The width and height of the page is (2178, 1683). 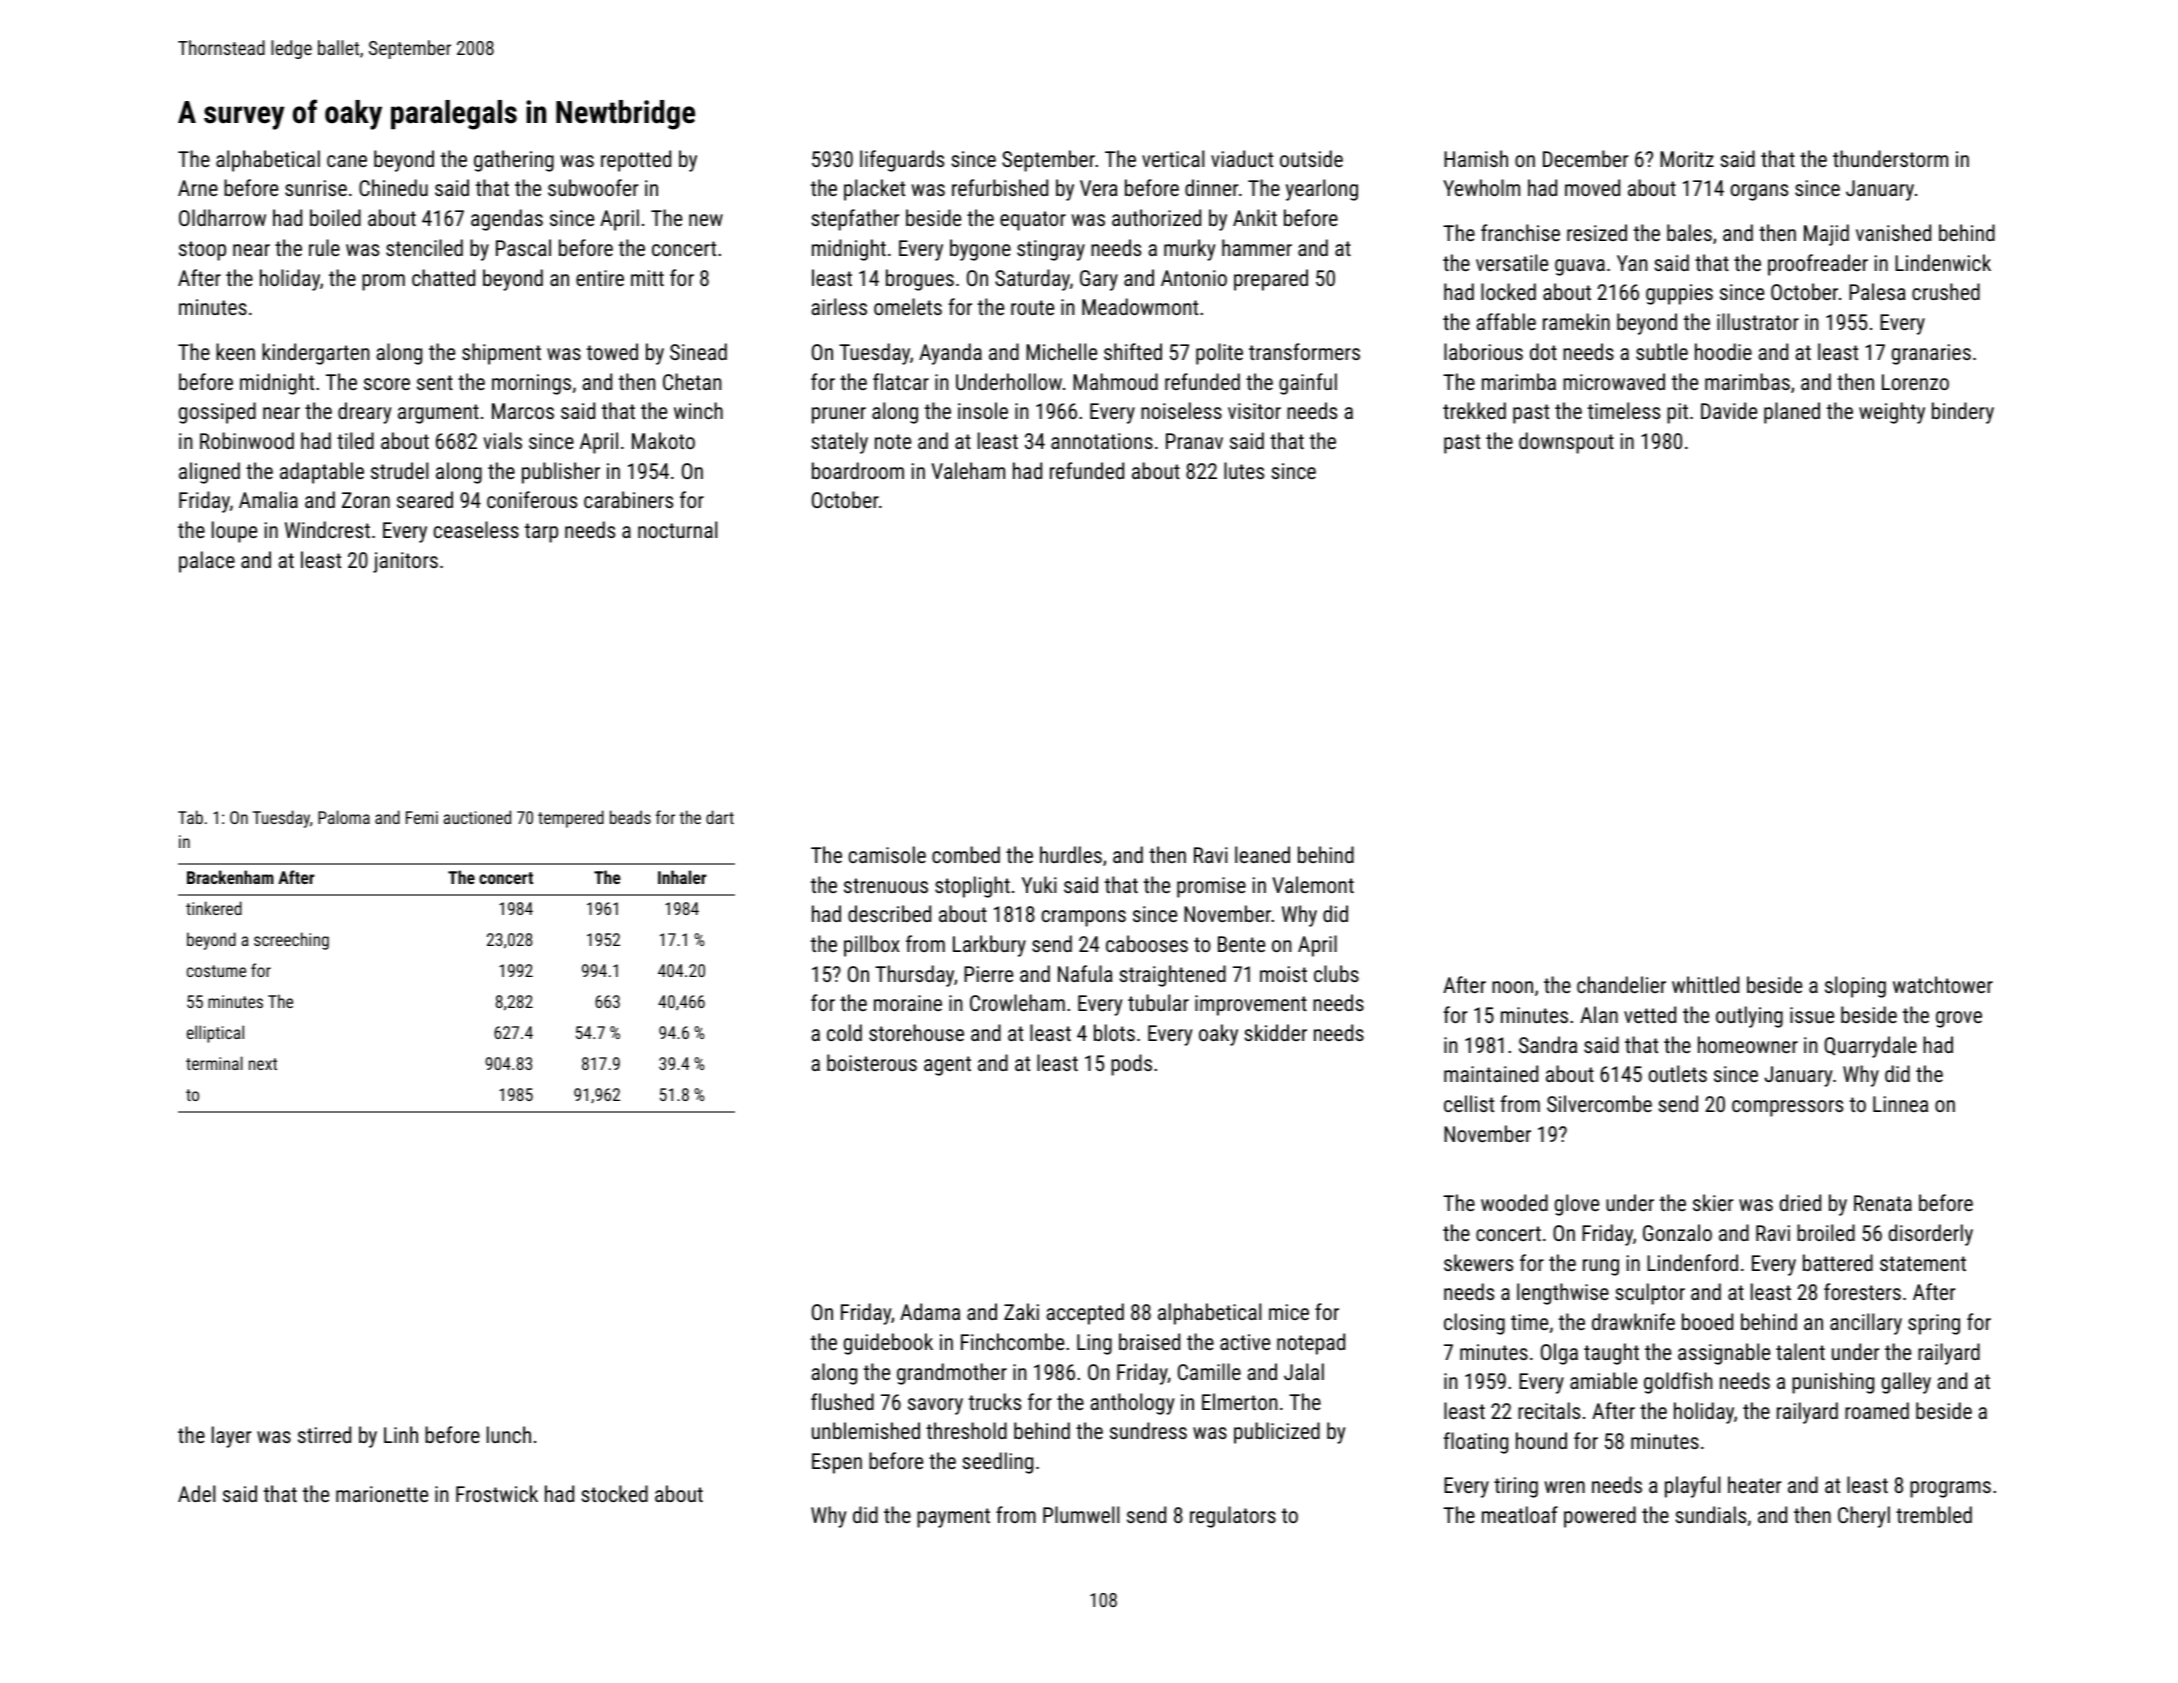 What do you see at coordinates (1800, 1202) in the page?
I see `dried` at bounding box center [1800, 1202].
